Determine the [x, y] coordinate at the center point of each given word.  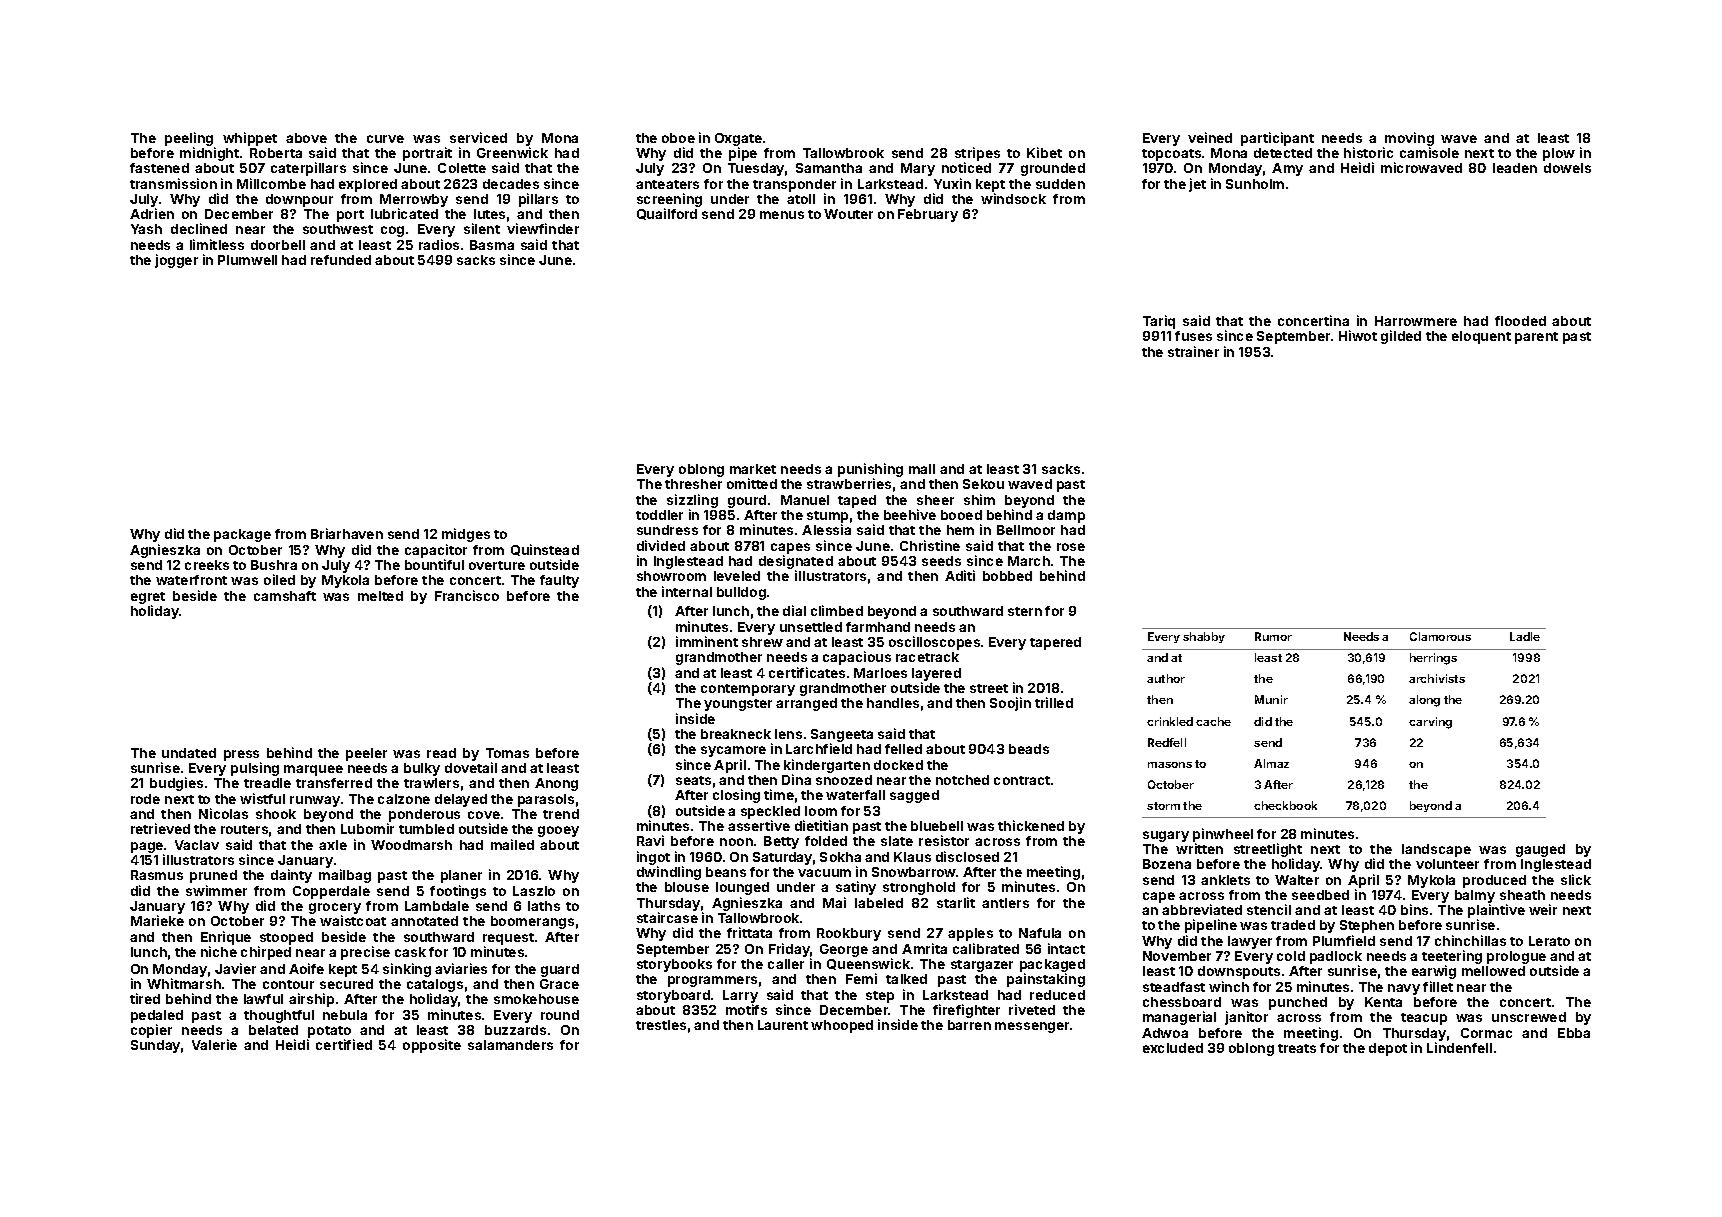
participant [1277, 139]
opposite [432, 1046]
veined [1210, 137]
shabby [1204, 637]
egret [148, 598]
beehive [910, 514]
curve [385, 139]
